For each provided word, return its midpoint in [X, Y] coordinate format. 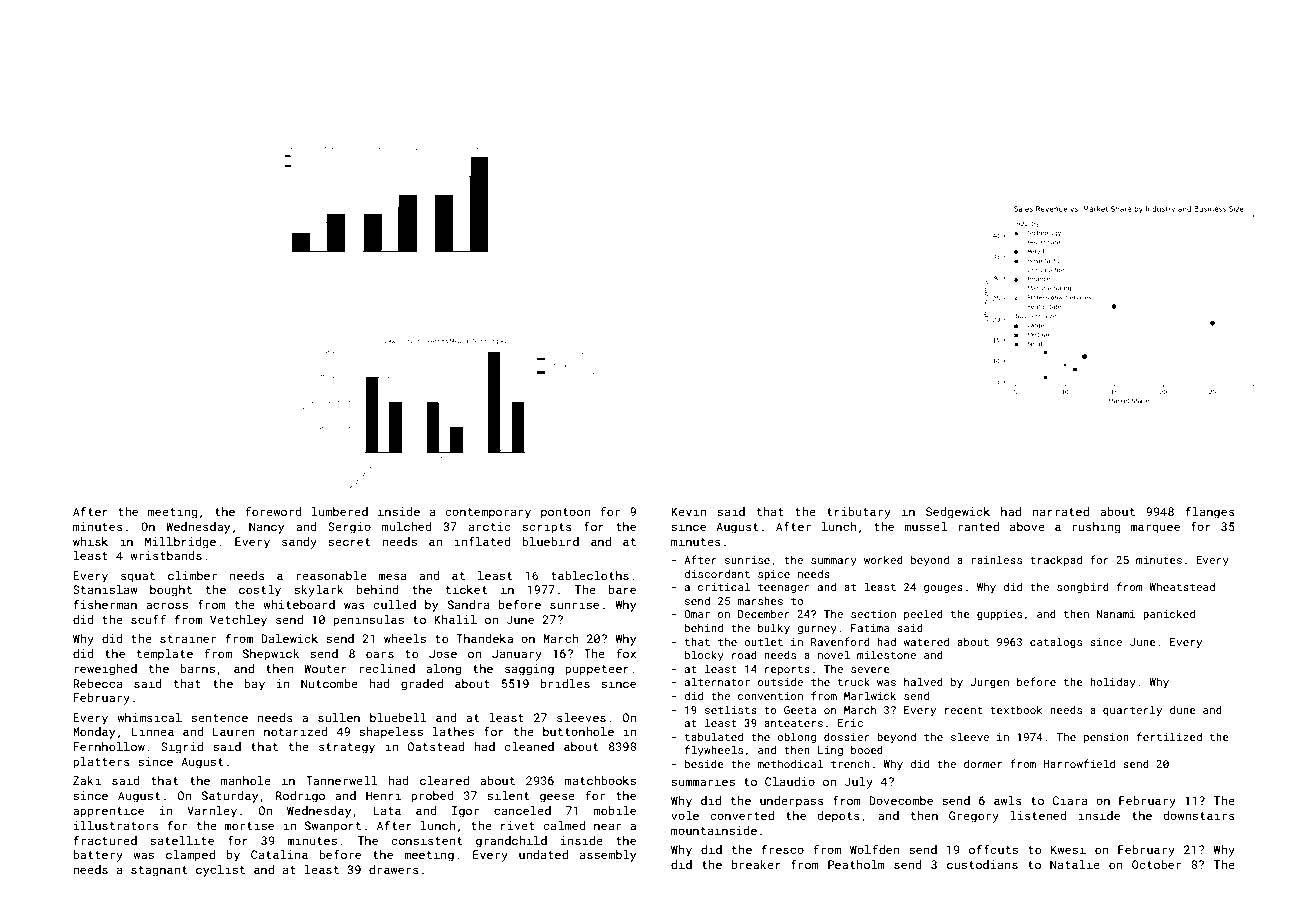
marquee [1155, 529]
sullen [339, 717]
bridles [565, 683]
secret [349, 542]
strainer [188, 638]
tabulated [714, 736]
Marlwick [870, 695]
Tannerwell [342, 780]
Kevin [688, 511]
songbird [1083, 588]
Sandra [469, 604]
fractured [105, 840]
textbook [1016, 710]
